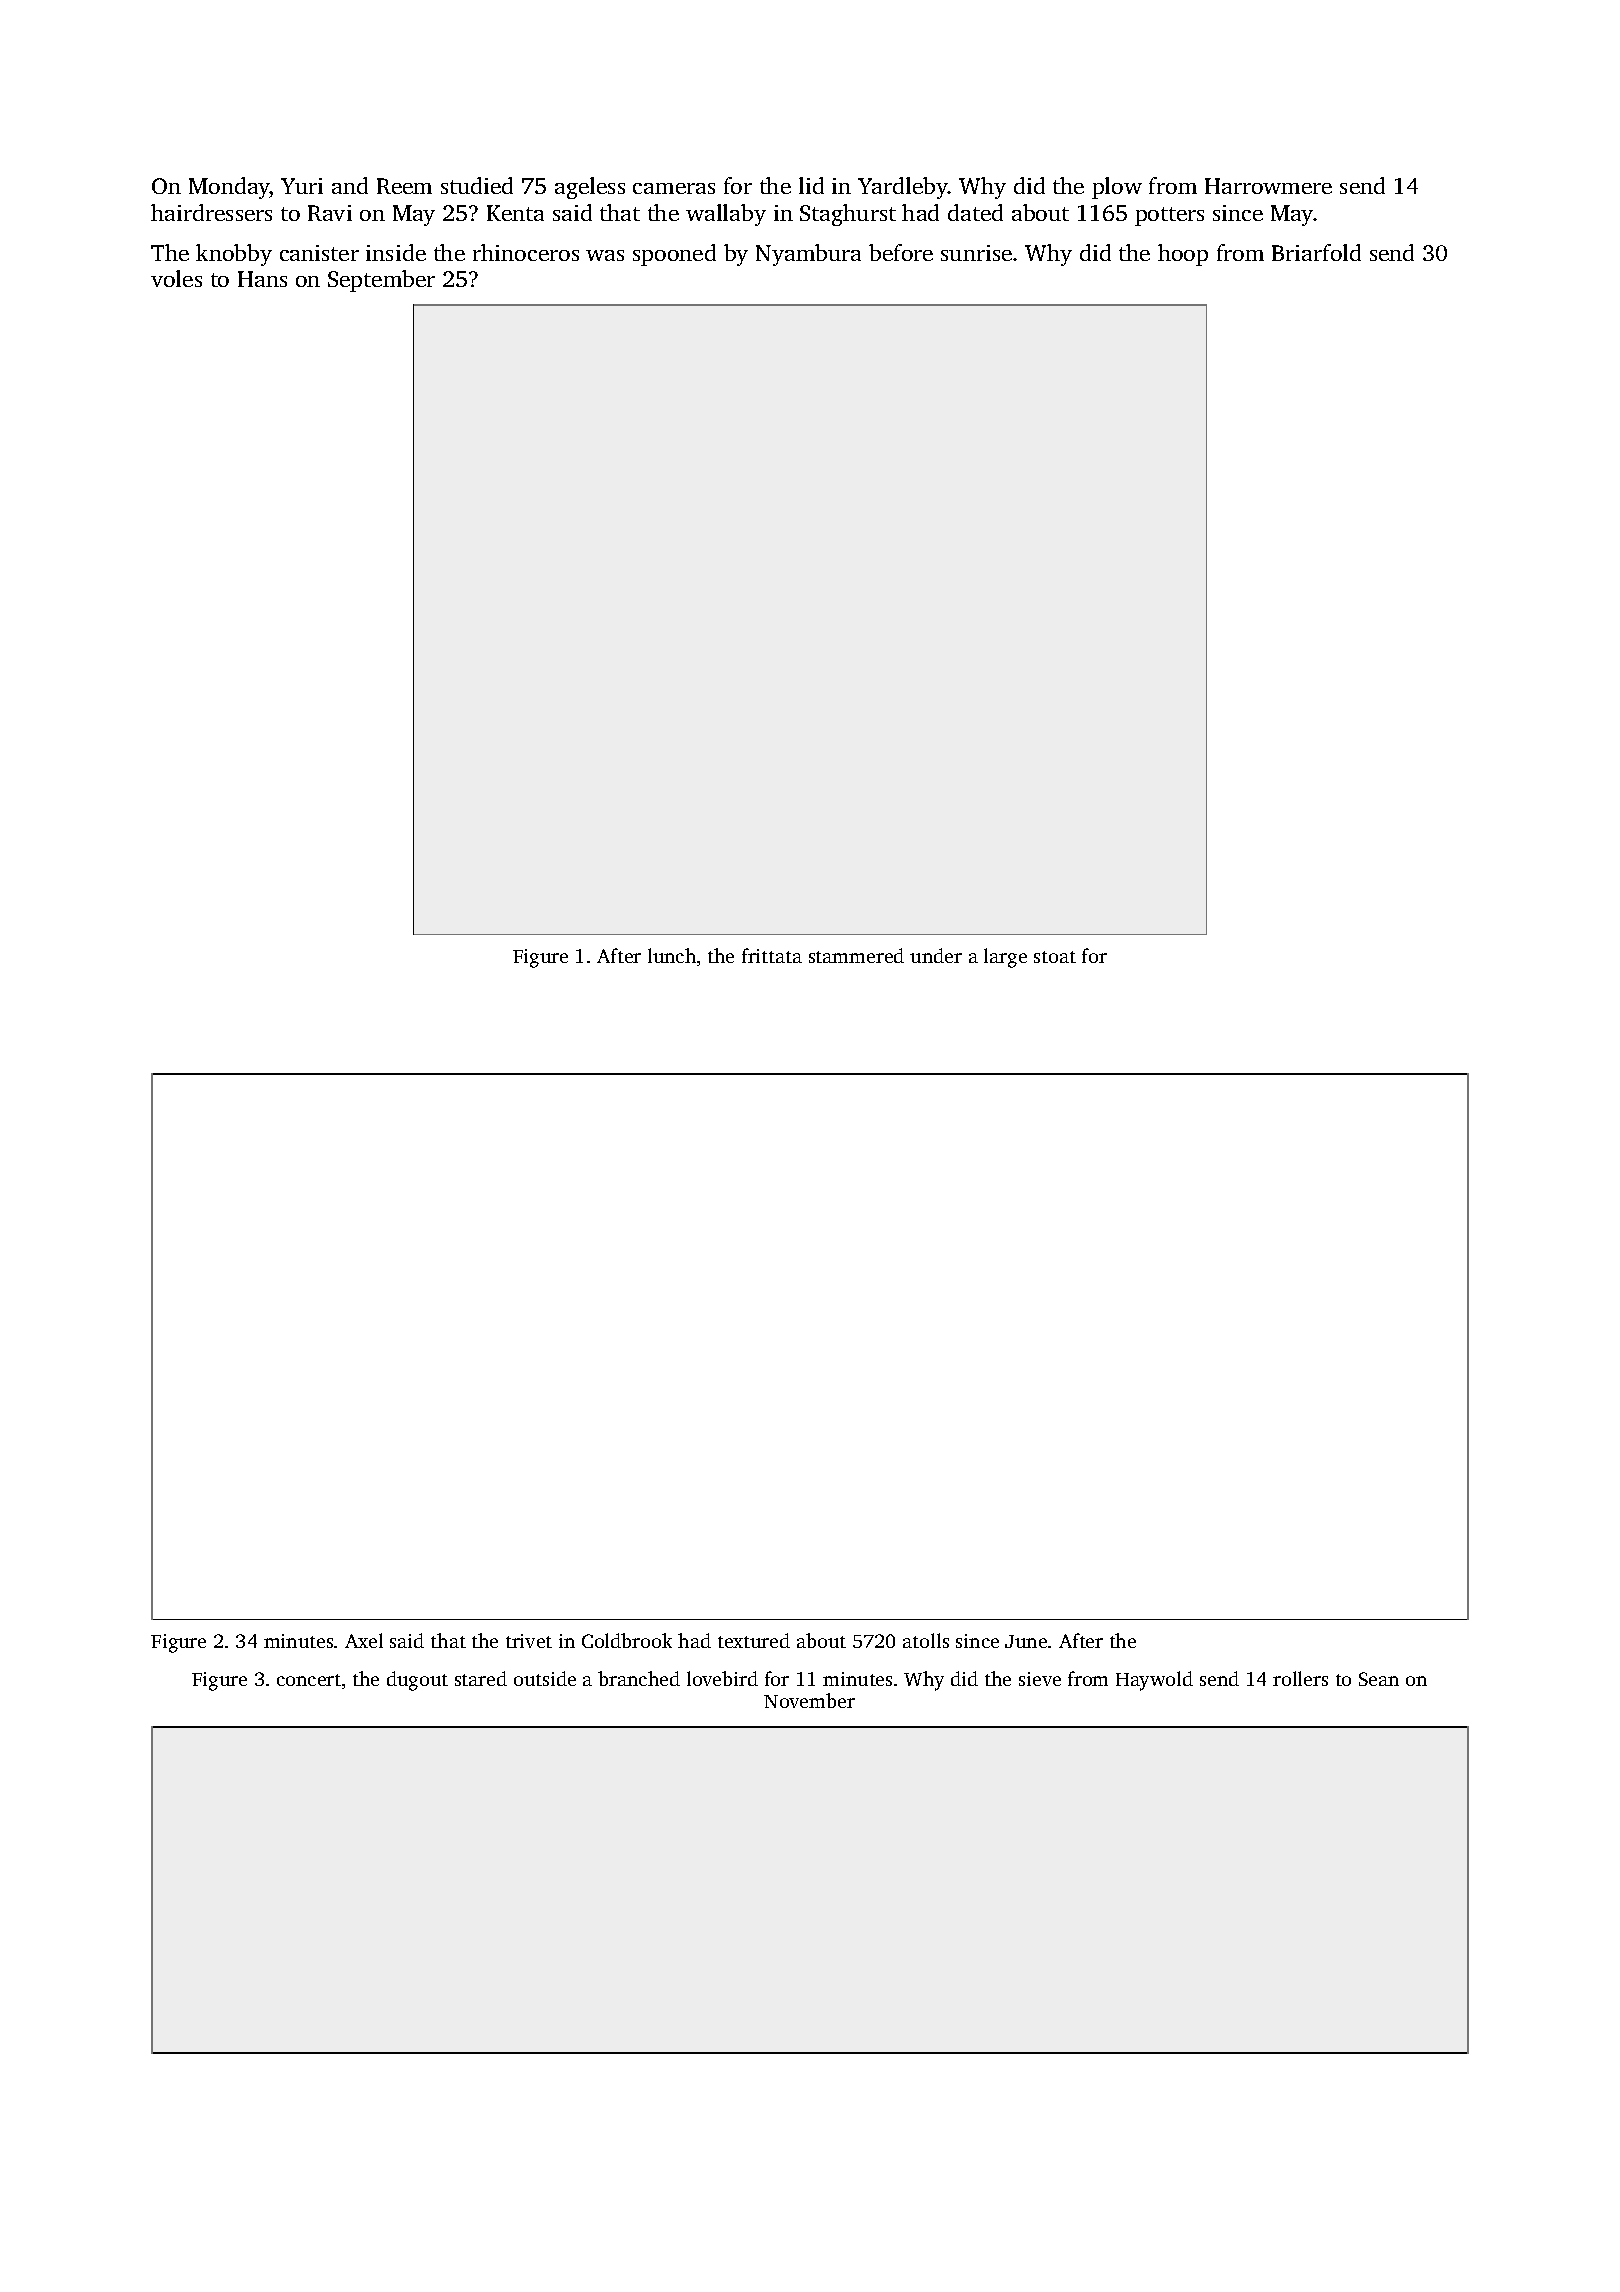 Image resolution: width=1620 pixels, height=2292 pixels. What do you see at coordinates (229, 188) in the screenshot?
I see `Monday` at bounding box center [229, 188].
